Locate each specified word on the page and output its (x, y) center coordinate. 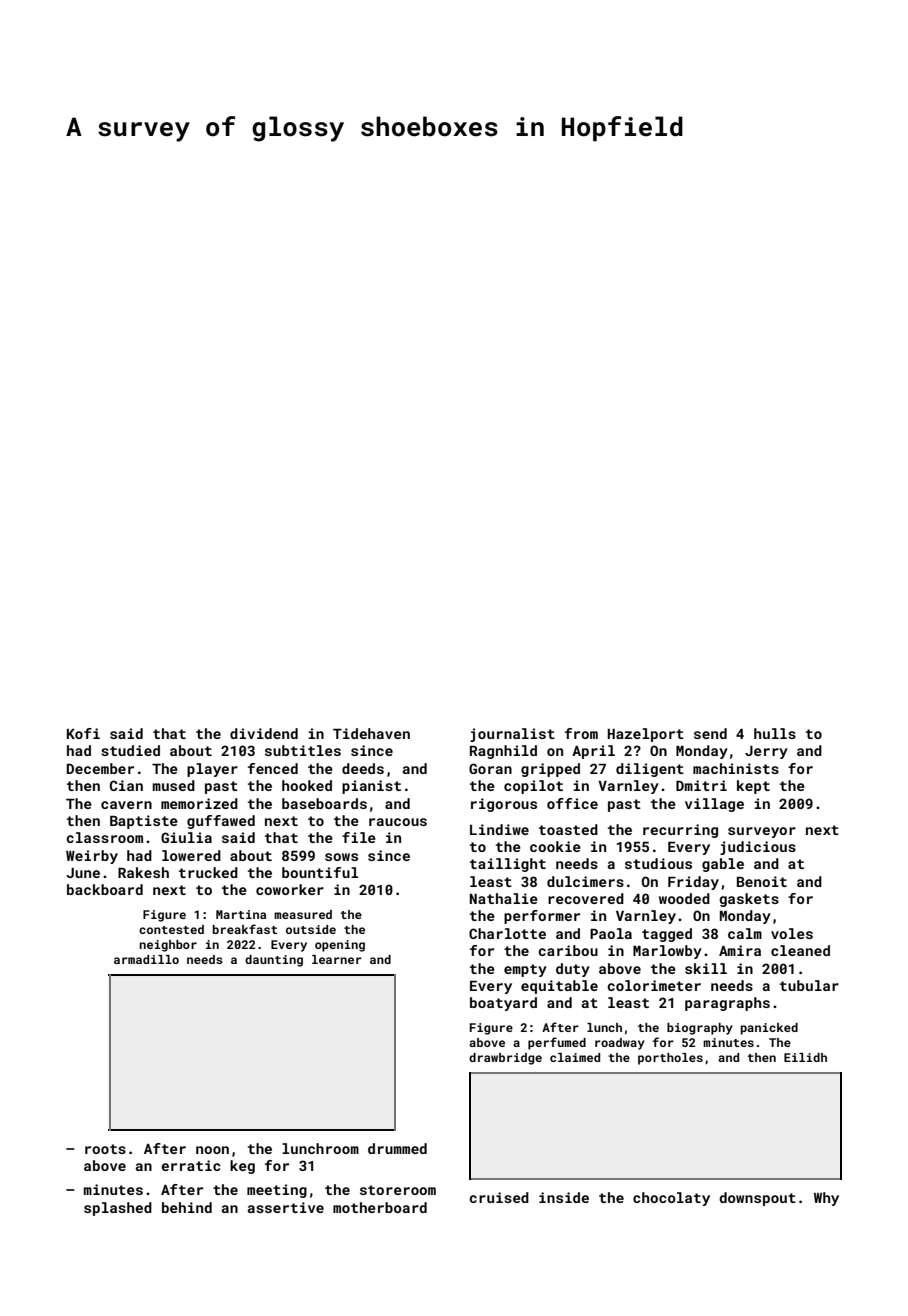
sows (341, 857)
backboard (105, 889)
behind (187, 1207)
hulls (775, 733)
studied (130, 750)
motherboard (380, 1207)
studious (658, 863)
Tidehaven (371, 733)
